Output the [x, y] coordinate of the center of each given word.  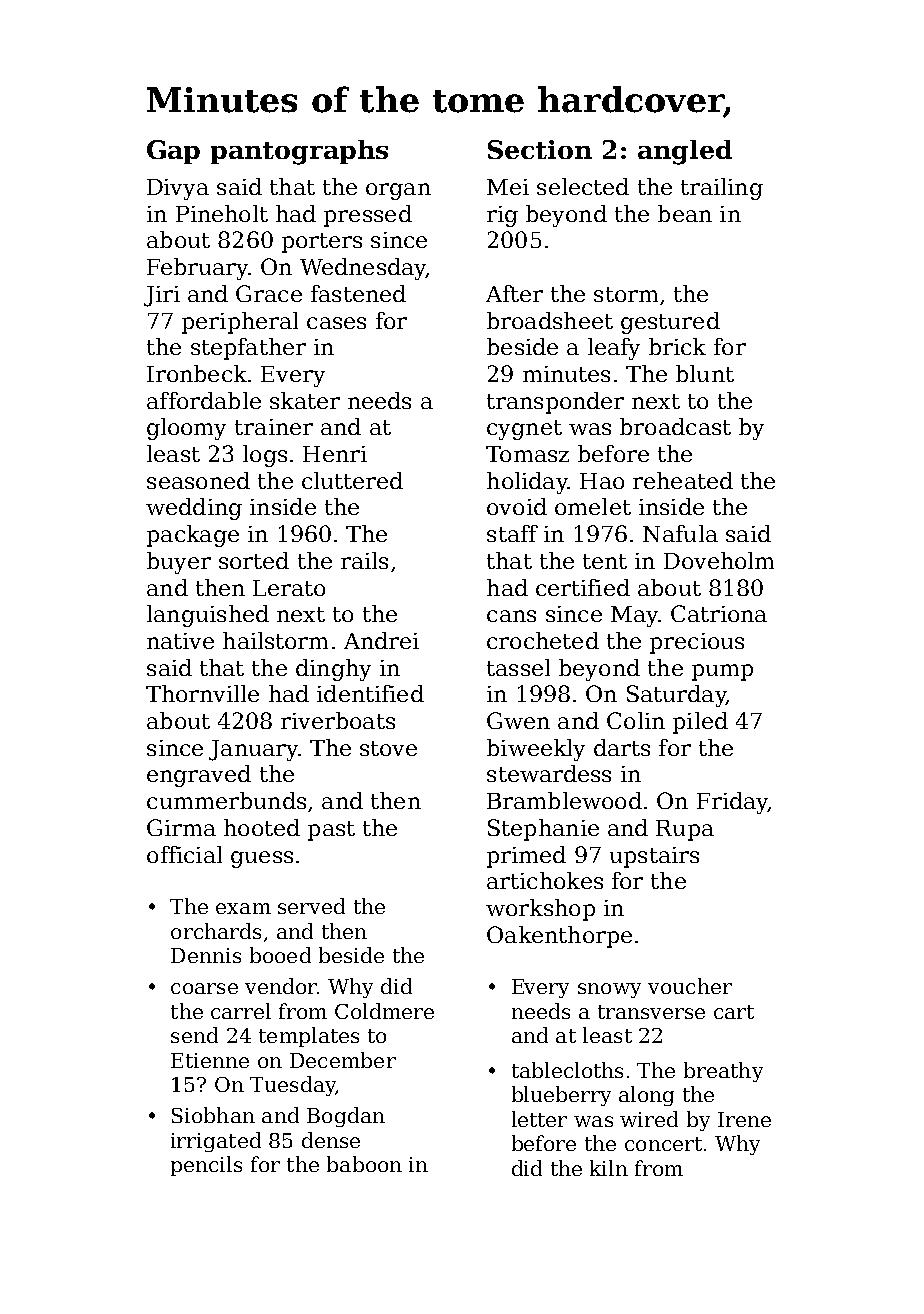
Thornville [202, 693]
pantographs [299, 152]
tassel [518, 667]
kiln [609, 1168]
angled [685, 152]
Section [540, 149]
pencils [206, 1166]
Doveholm [719, 560]
